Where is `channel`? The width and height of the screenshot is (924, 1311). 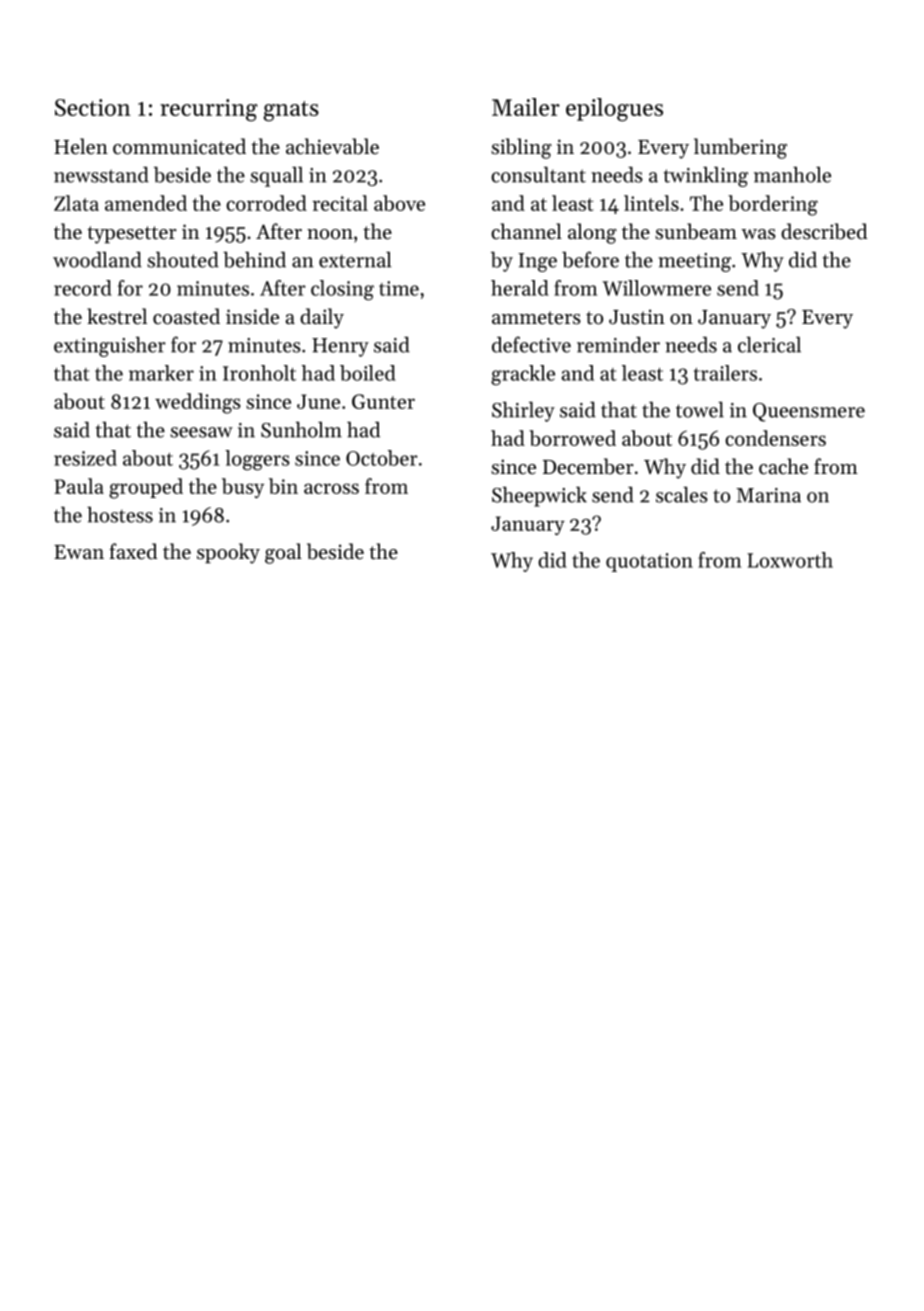 channel is located at coordinates (526, 231).
